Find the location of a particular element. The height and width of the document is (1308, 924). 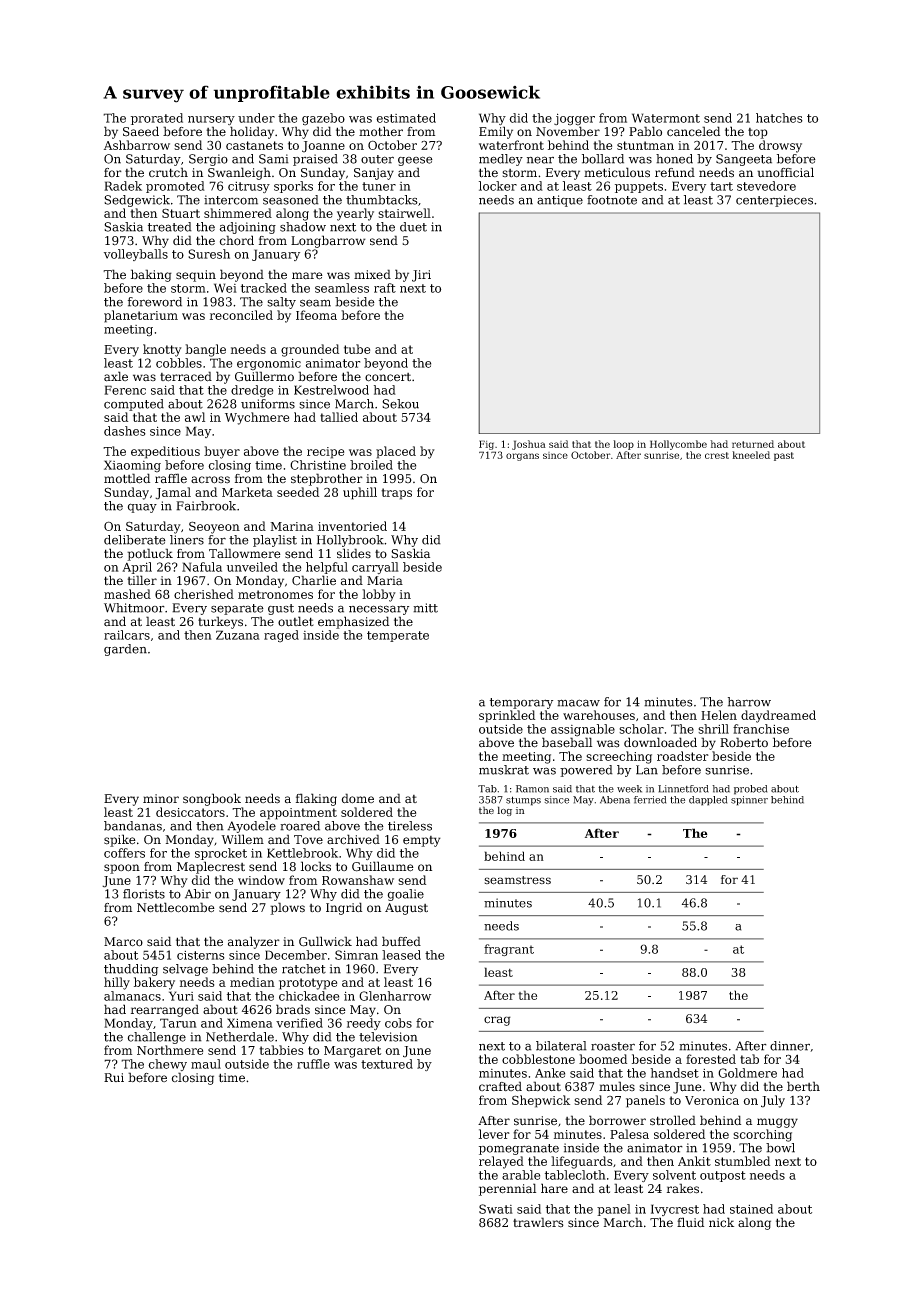

tabbies is located at coordinates (281, 1050).
